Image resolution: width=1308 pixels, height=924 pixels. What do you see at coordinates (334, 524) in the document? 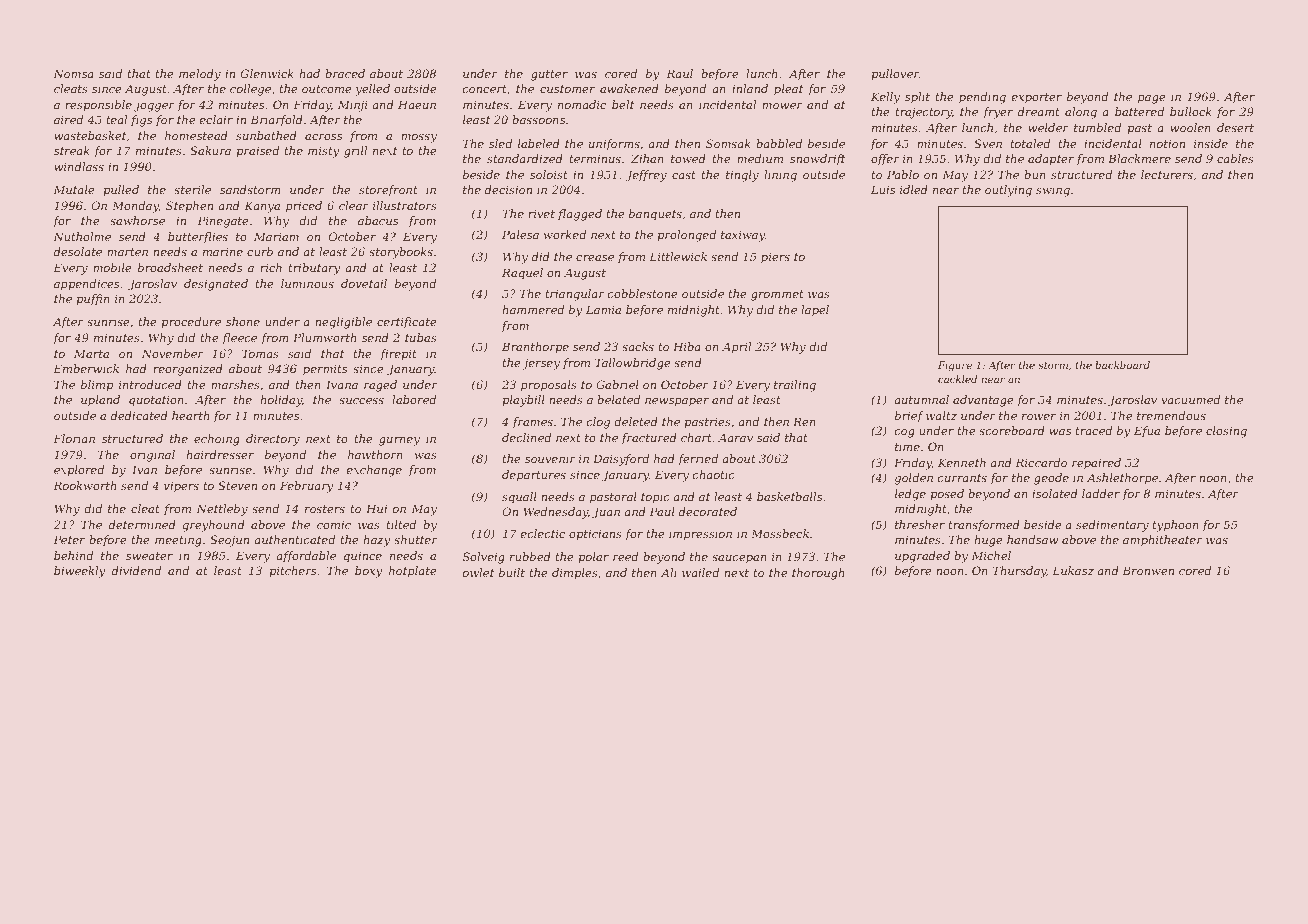
I see `comic` at bounding box center [334, 524].
